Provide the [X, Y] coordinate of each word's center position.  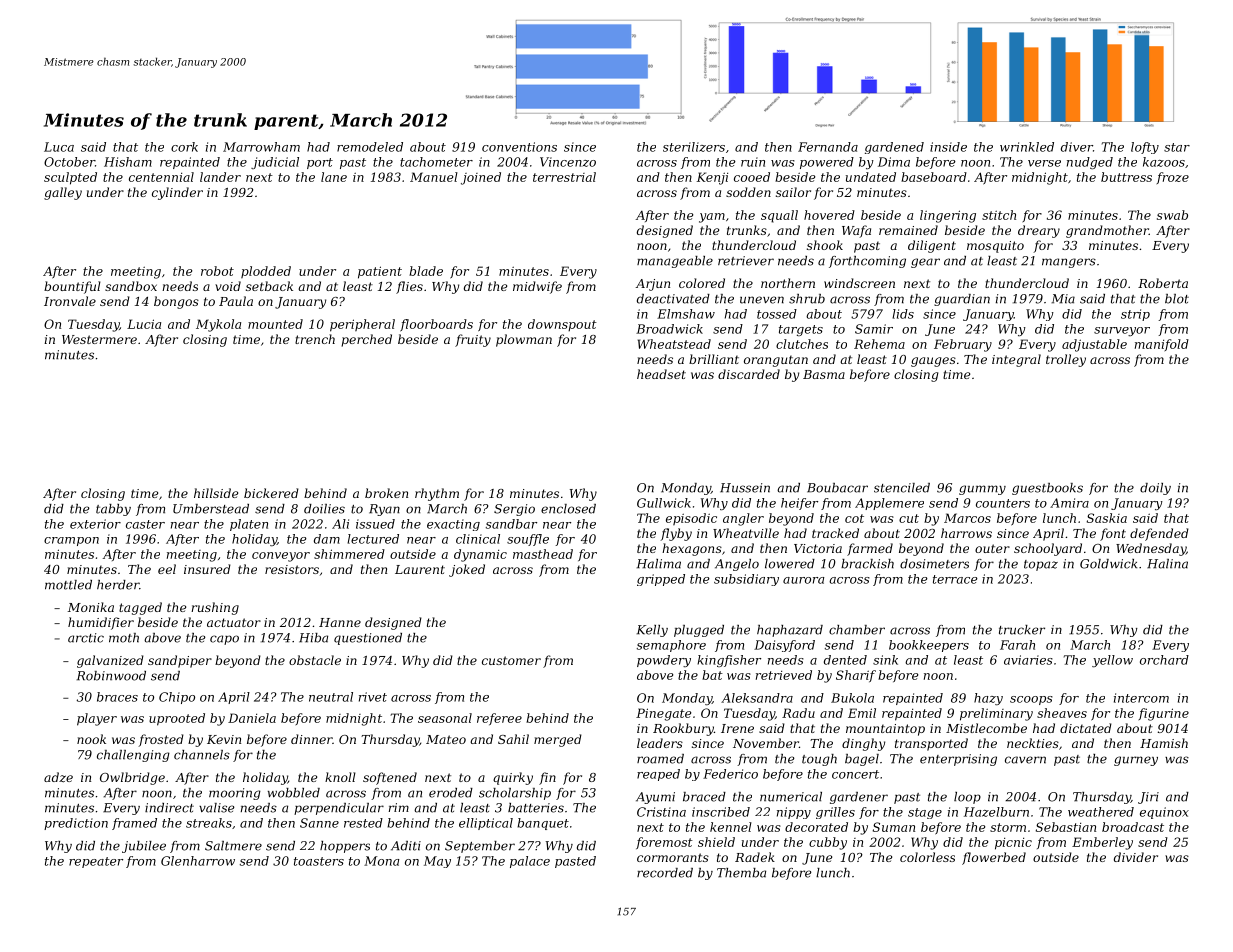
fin [547, 778]
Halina [1167, 564]
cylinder [177, 193]
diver [1077, 147]
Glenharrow [198, 861]
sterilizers [694, 147]
